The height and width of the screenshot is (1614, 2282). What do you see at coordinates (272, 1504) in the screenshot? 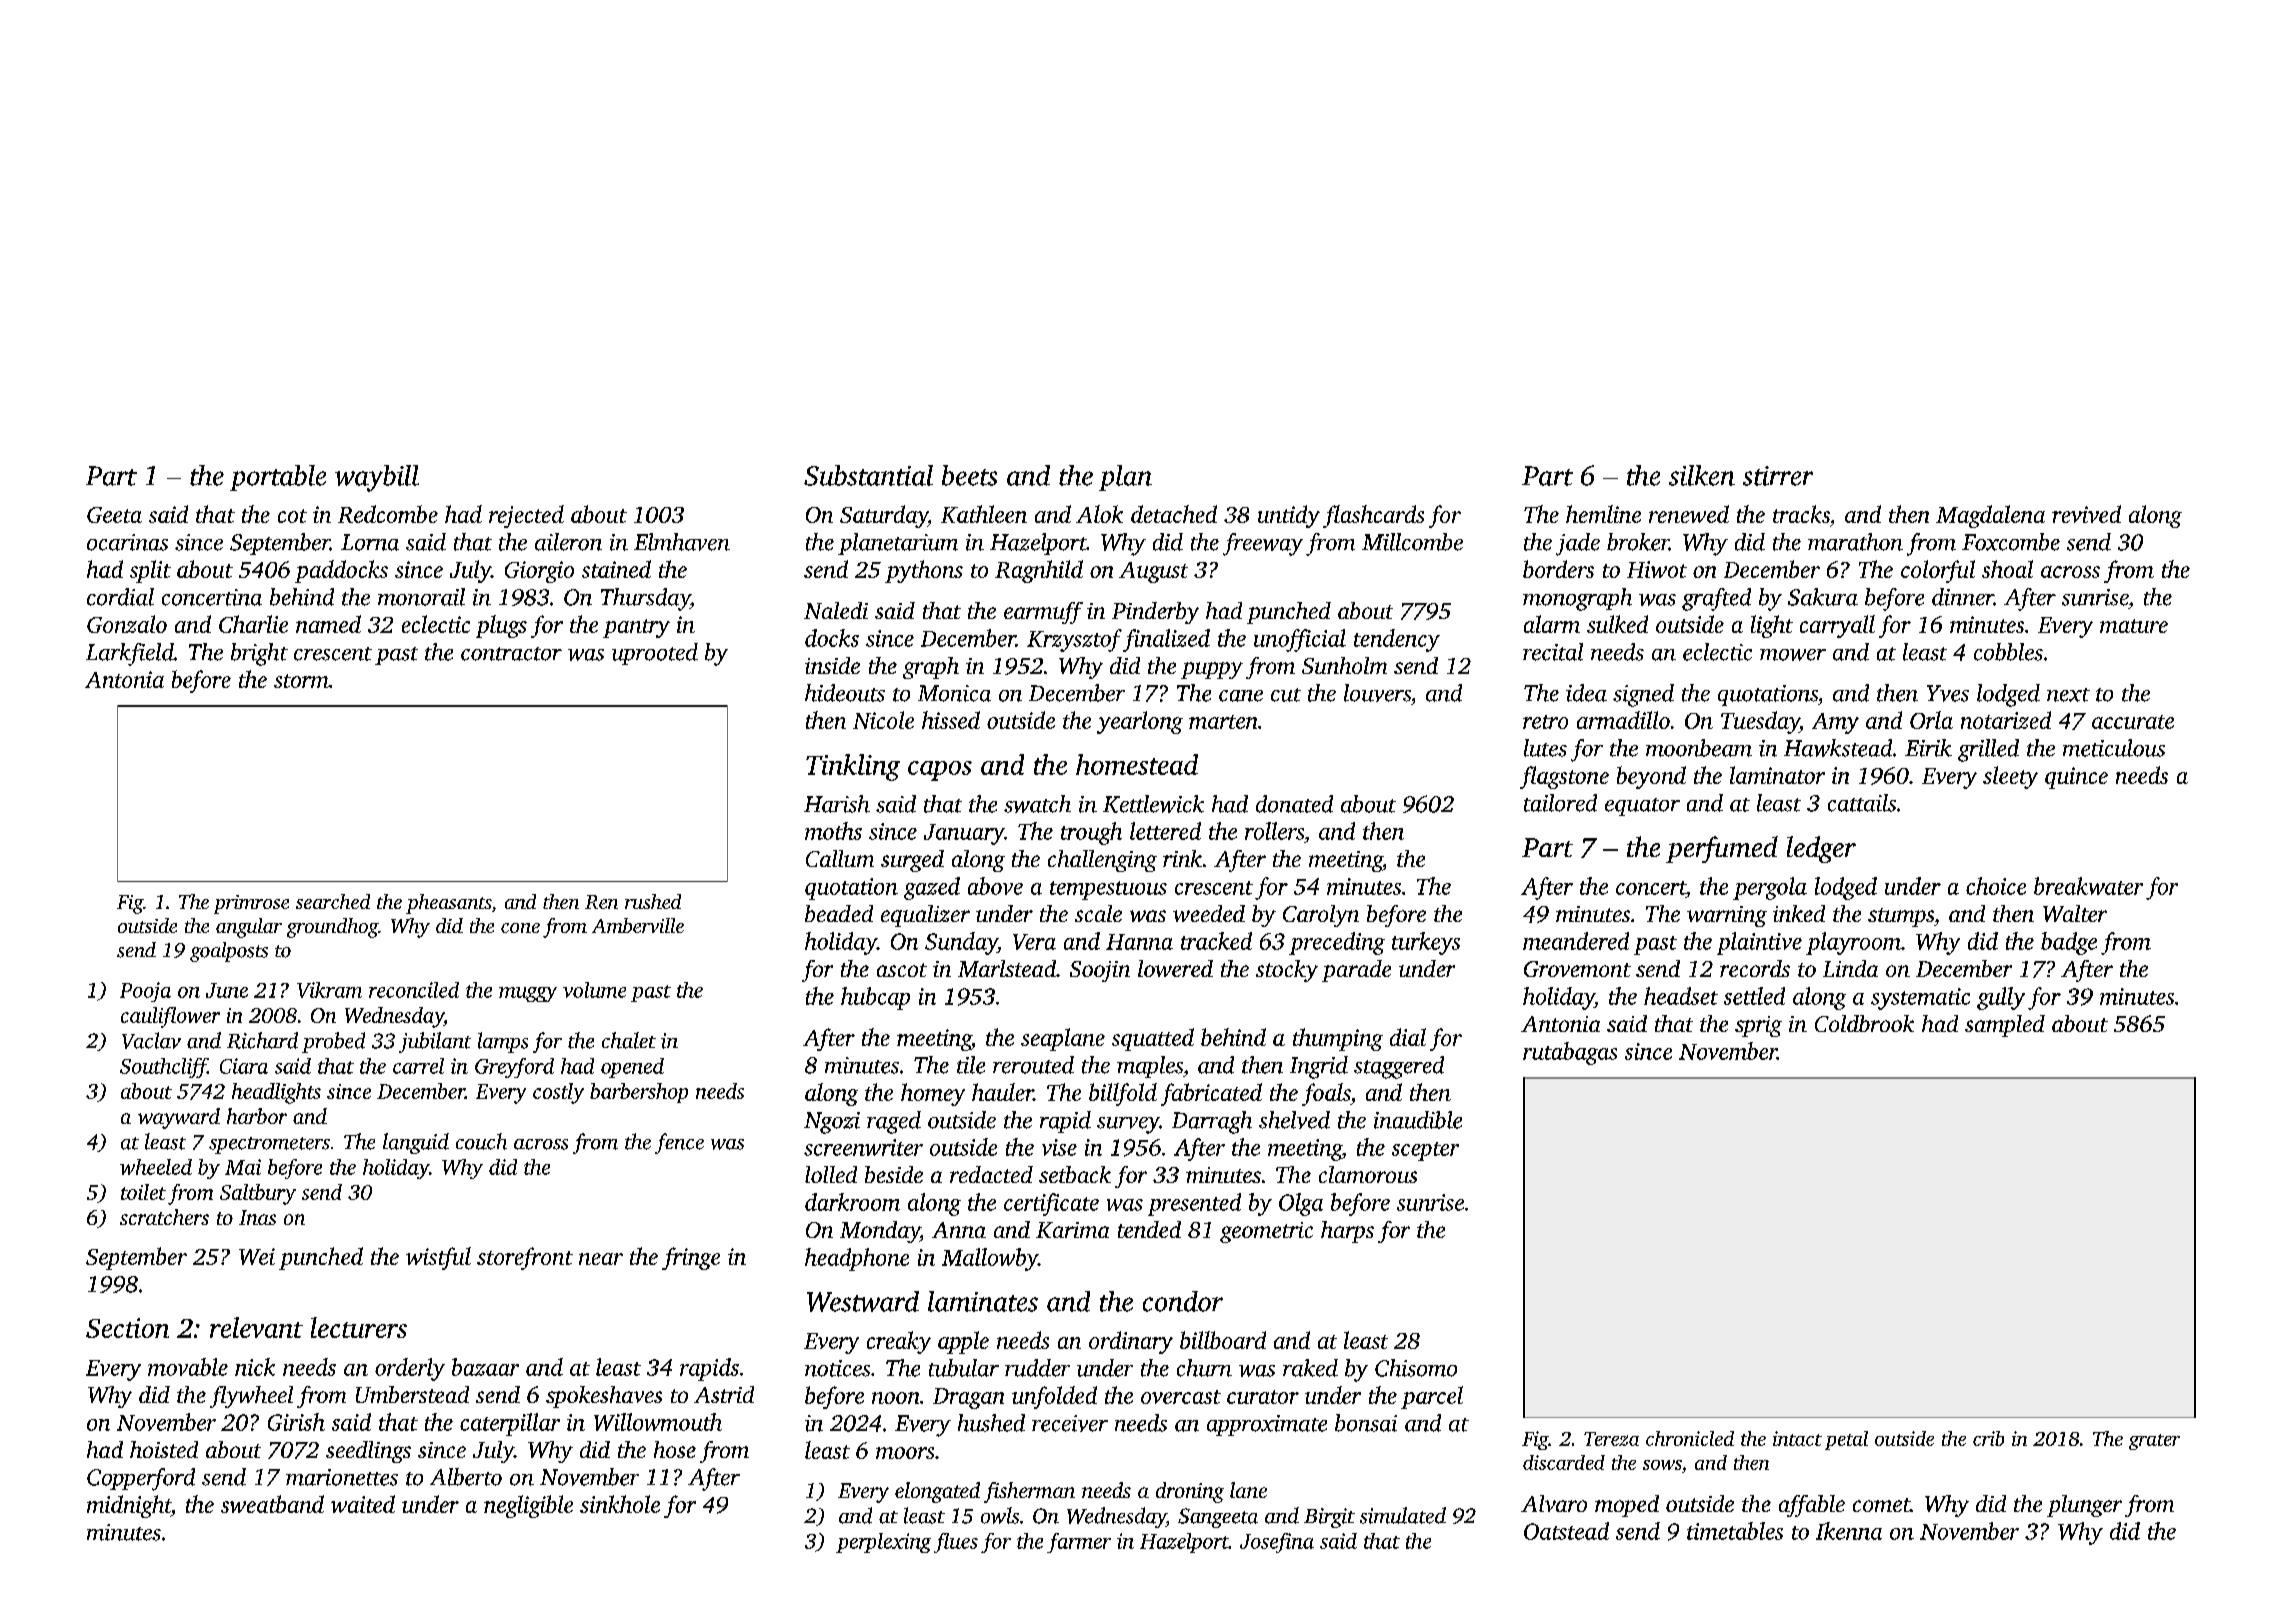
I see `sweatband` at bounding box center [272, 1504].
